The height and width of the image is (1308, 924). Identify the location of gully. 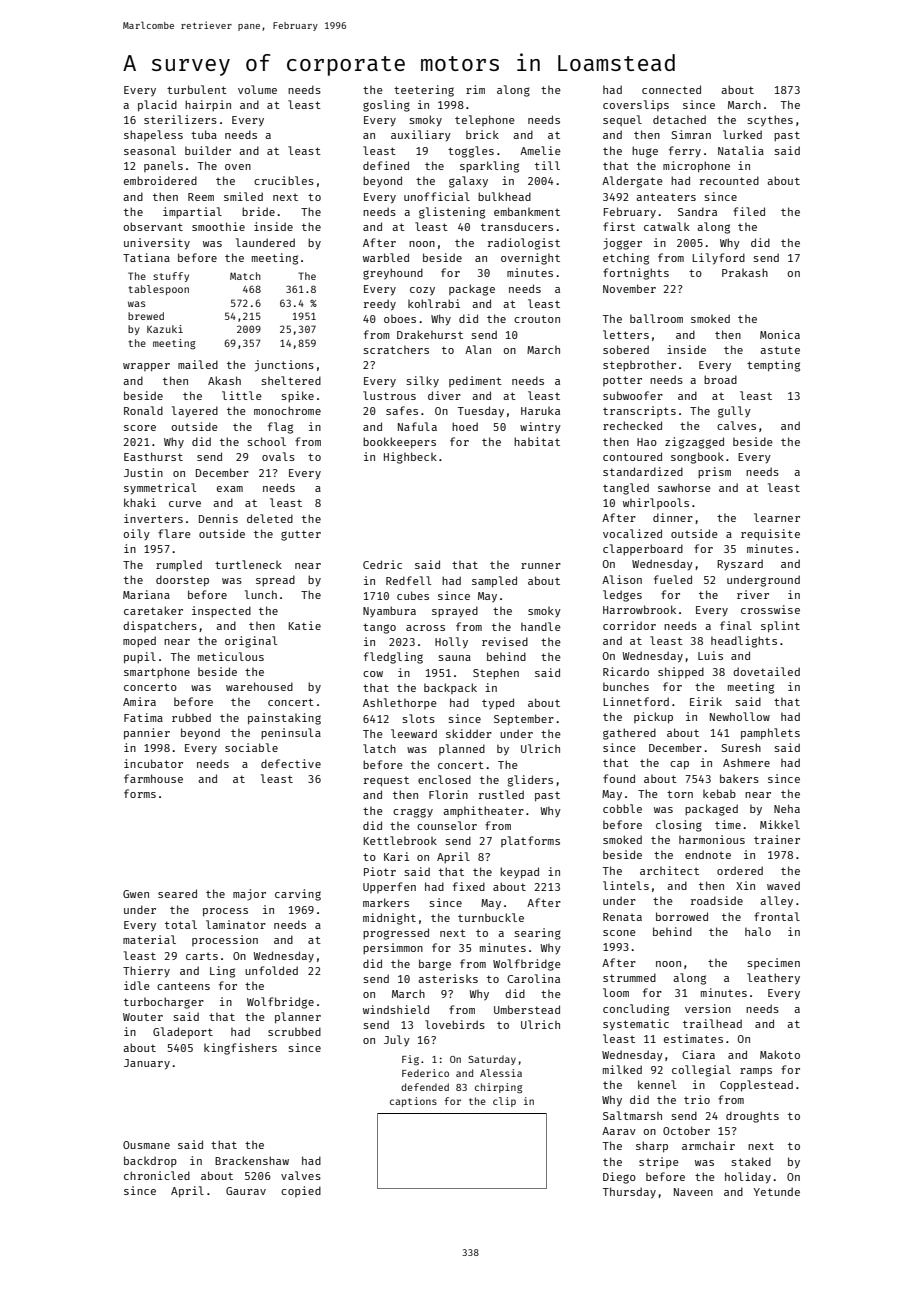
(734, 412).
